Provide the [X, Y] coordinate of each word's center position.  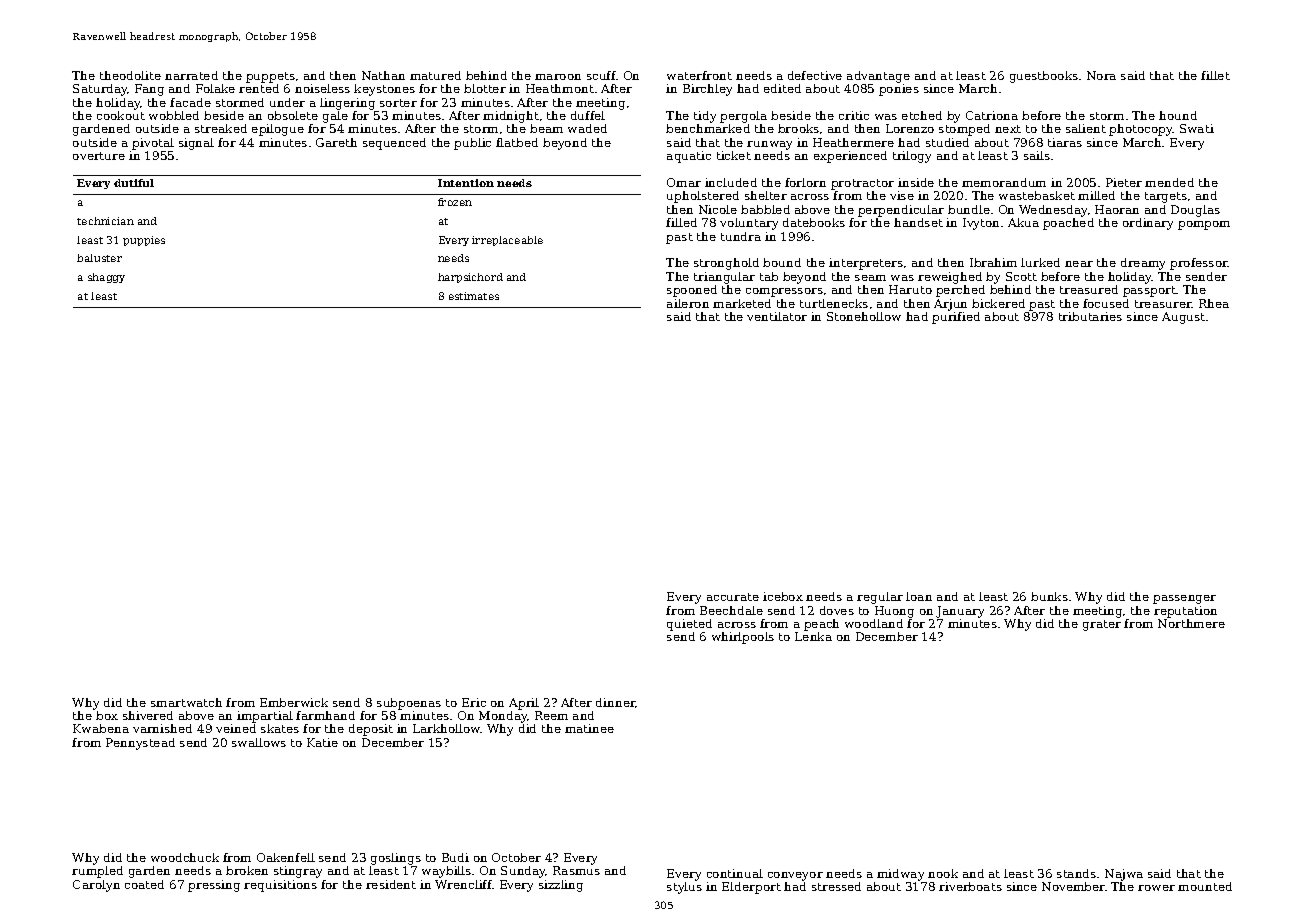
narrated [191, 75]
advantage [878, 77]
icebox [783, 596]
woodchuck [185, 857]
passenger [1184, 599]
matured [435, 75]
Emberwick [294, 702]
